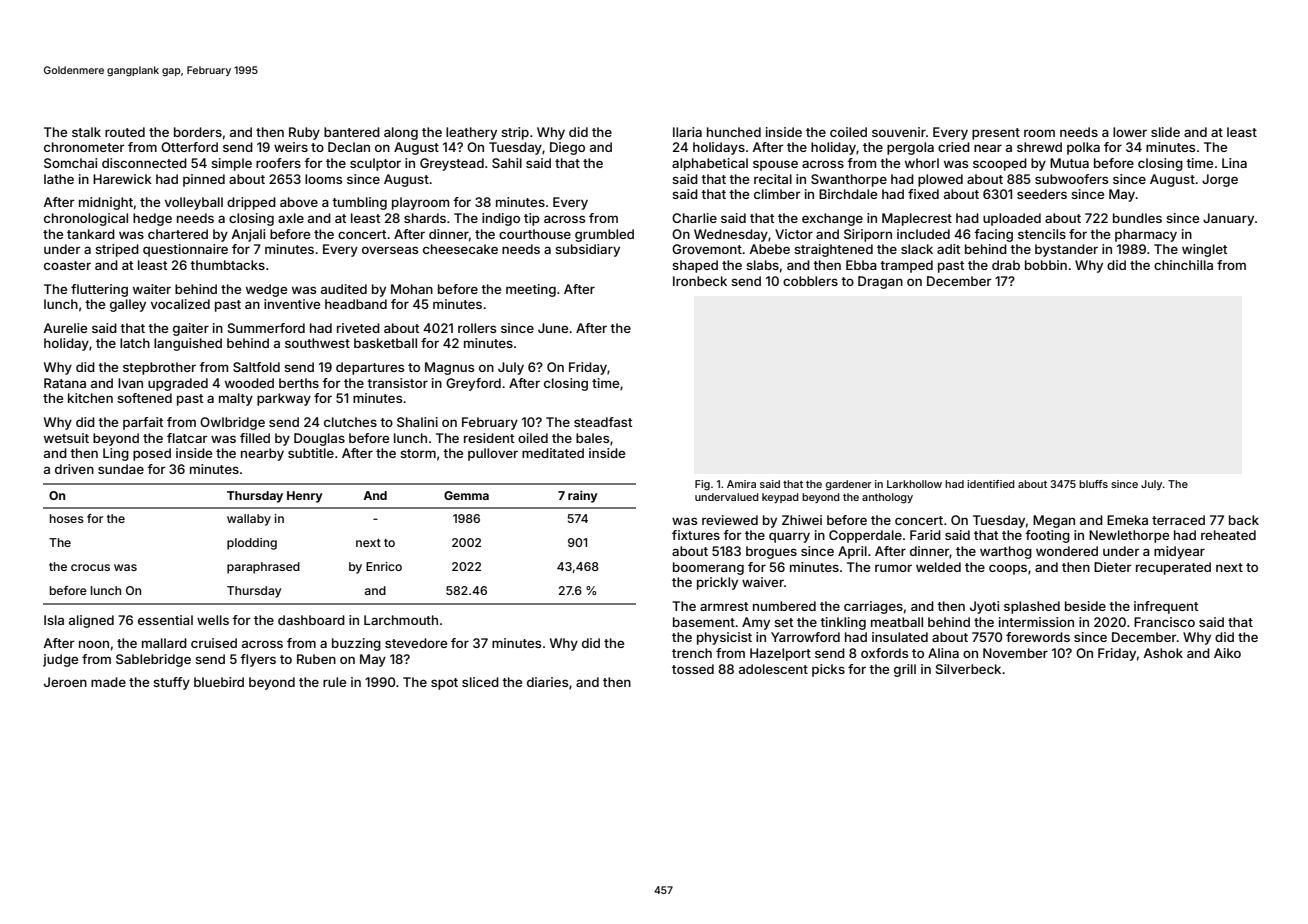  What do you see at coordinates (135, 343) in the document?
I see `latch` at bounding box center [135, 343].
